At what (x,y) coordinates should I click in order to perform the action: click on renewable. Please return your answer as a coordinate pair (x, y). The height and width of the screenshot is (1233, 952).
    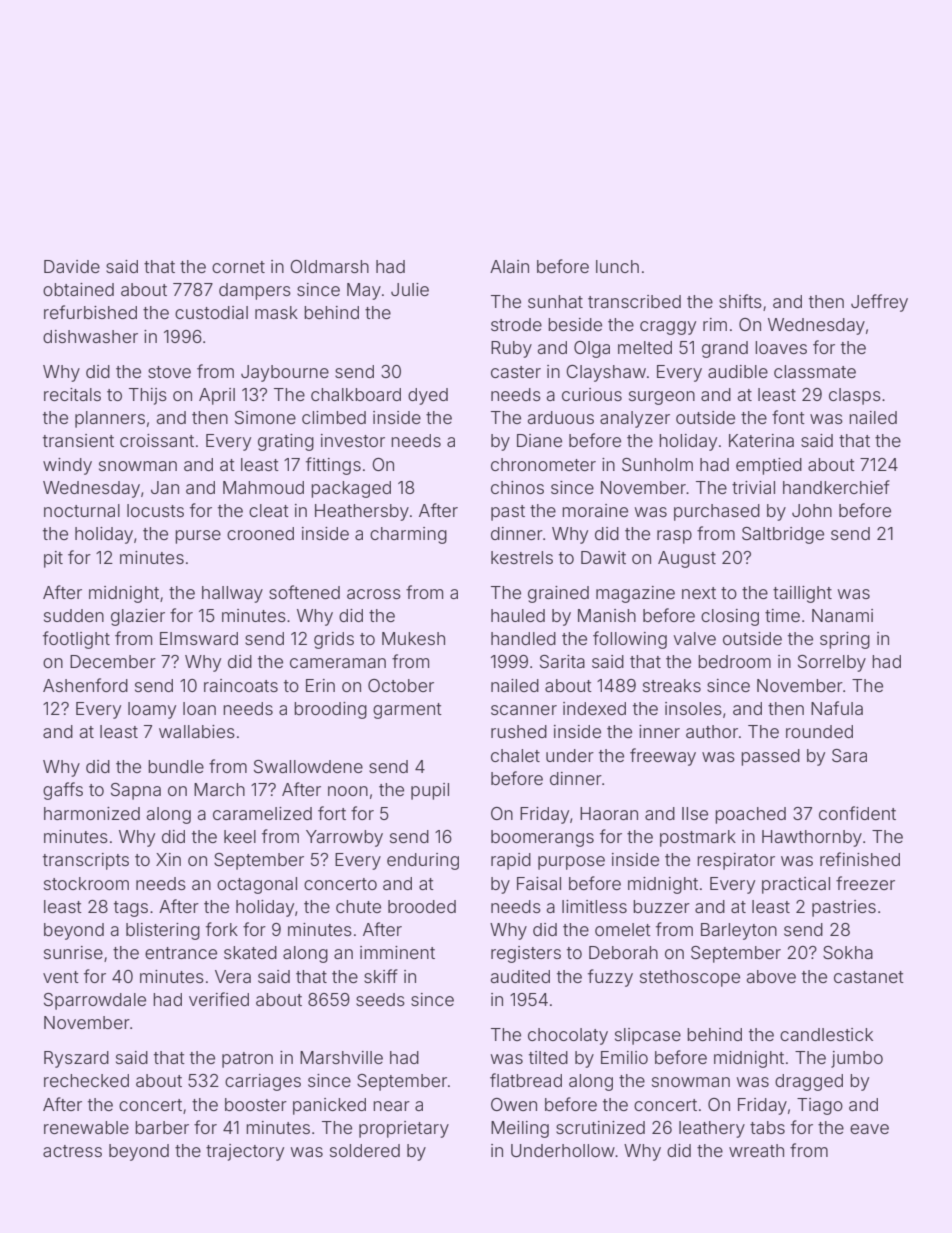
    Looking at the image, I should click on (86, 1127).
